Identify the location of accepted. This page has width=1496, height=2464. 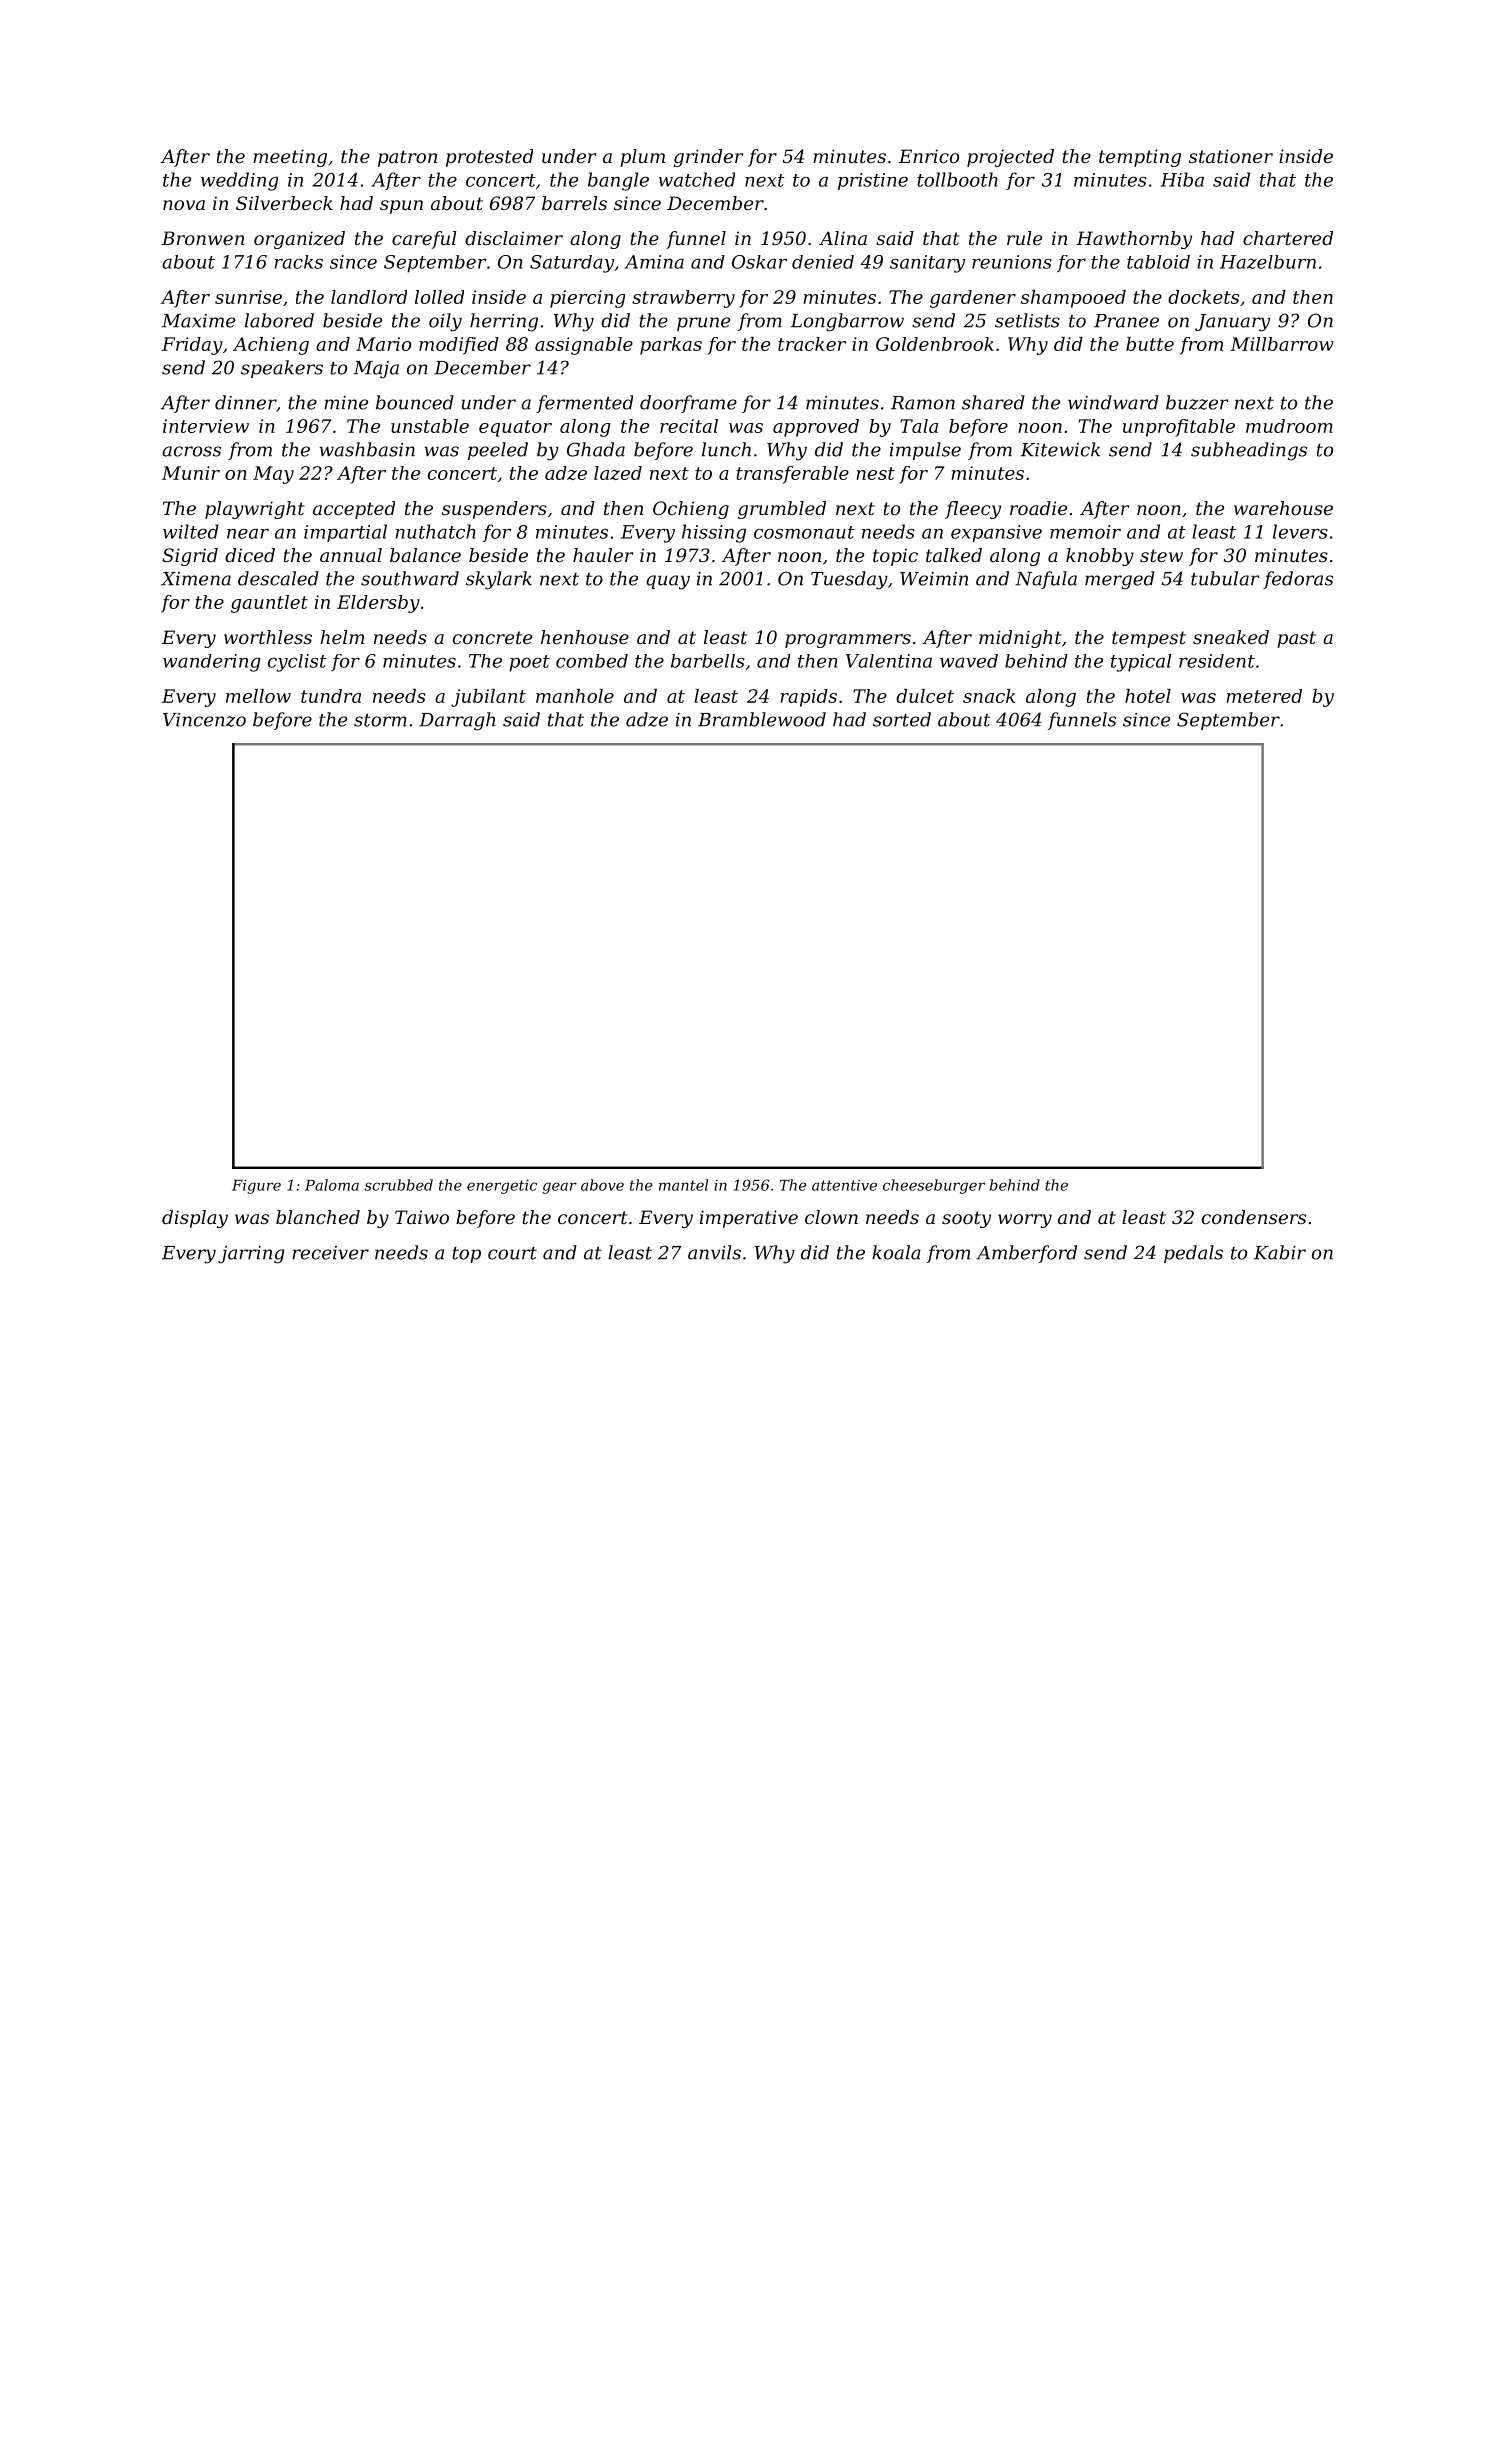
(354, 510).
